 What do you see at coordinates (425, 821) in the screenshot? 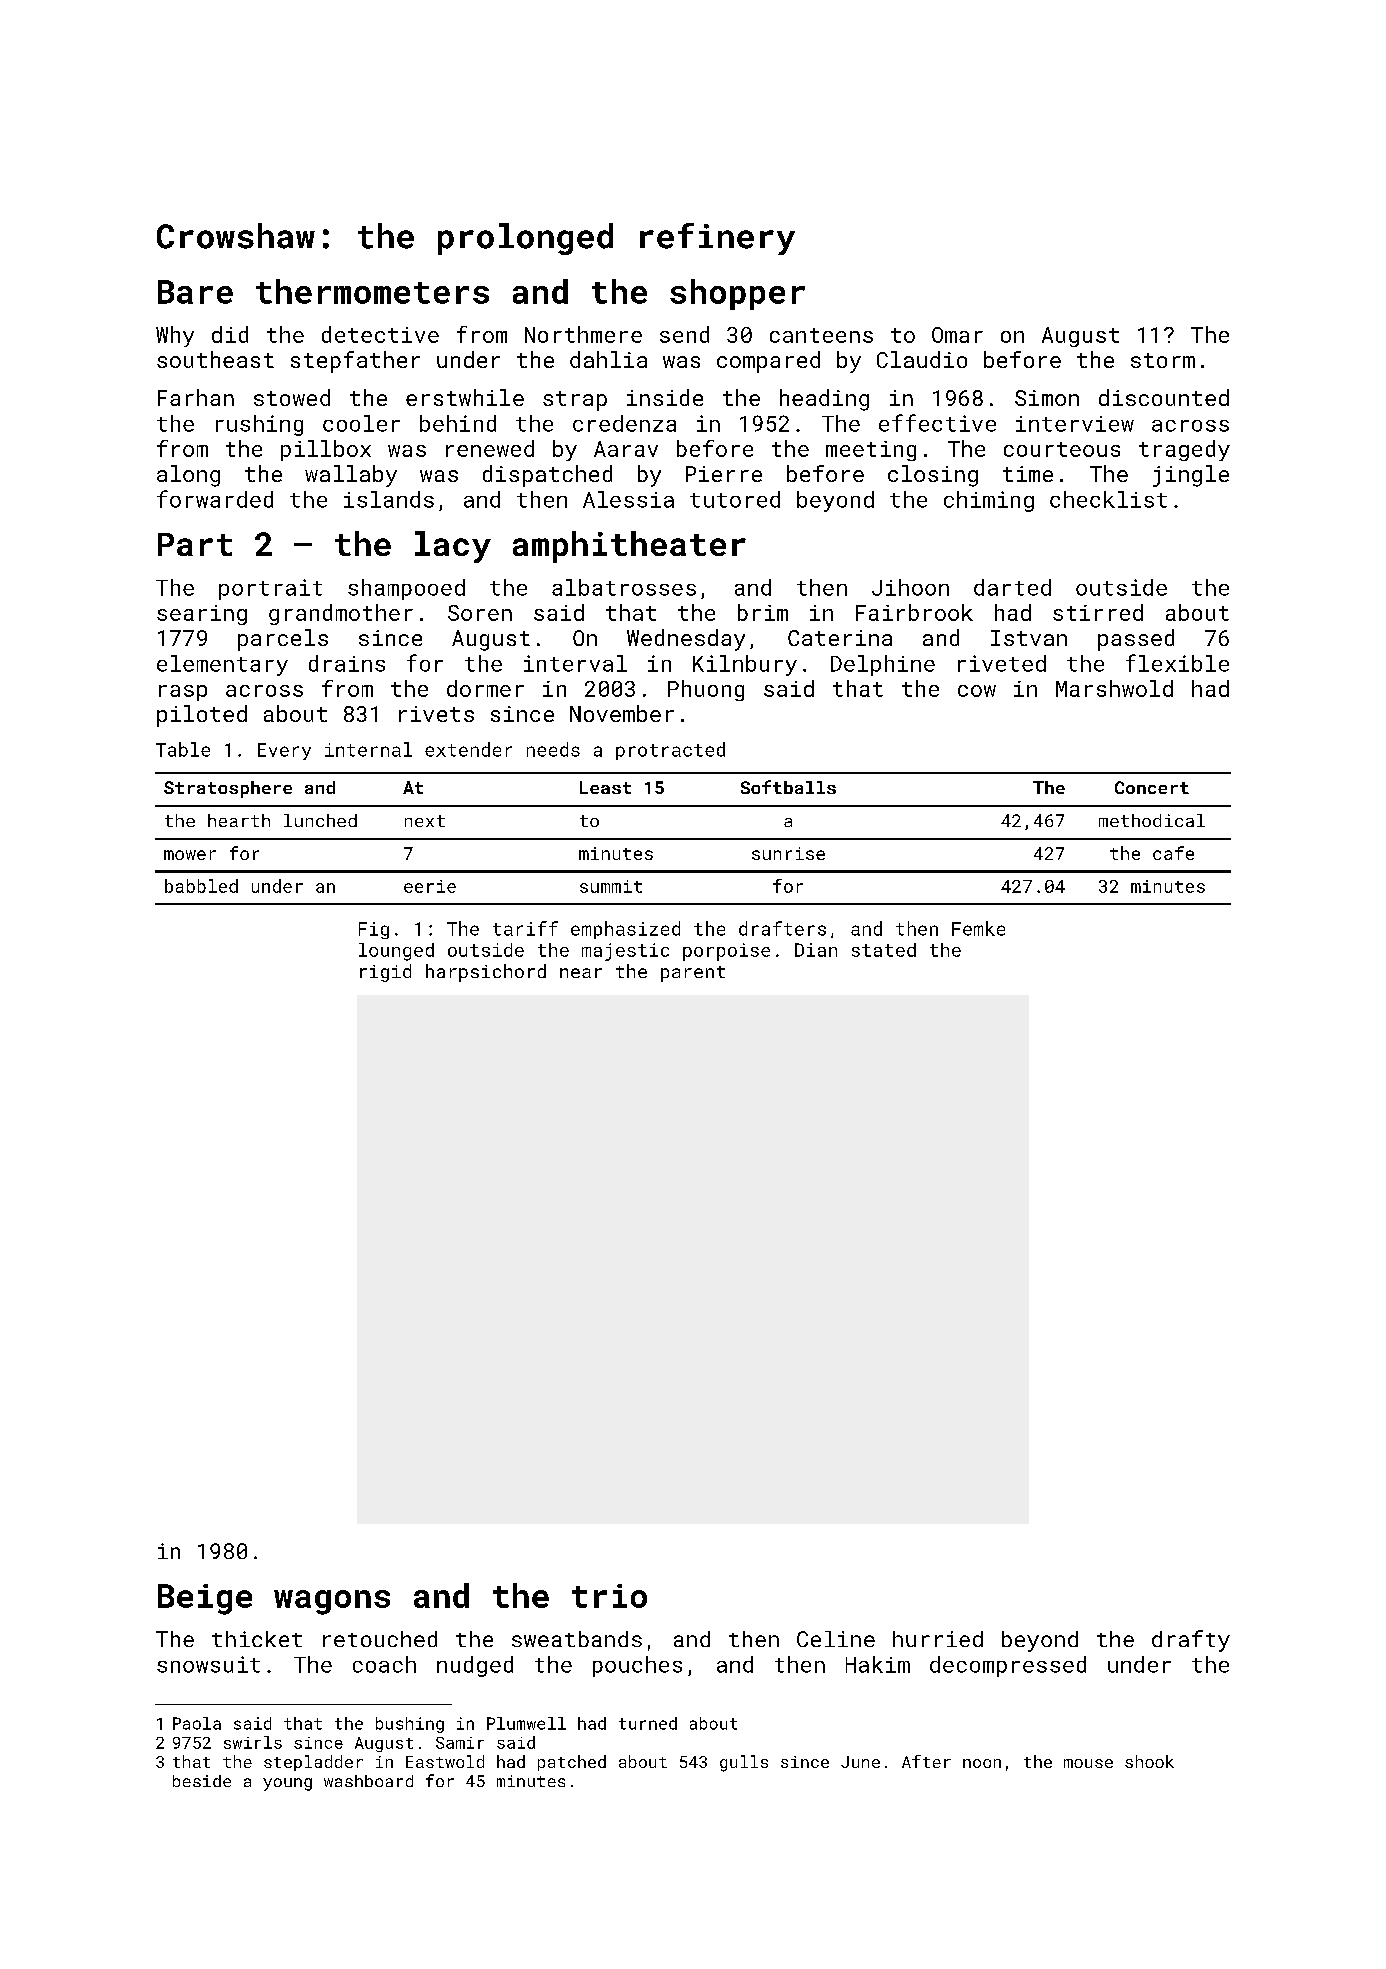
I see `next` at bounding box center [425, 821].
